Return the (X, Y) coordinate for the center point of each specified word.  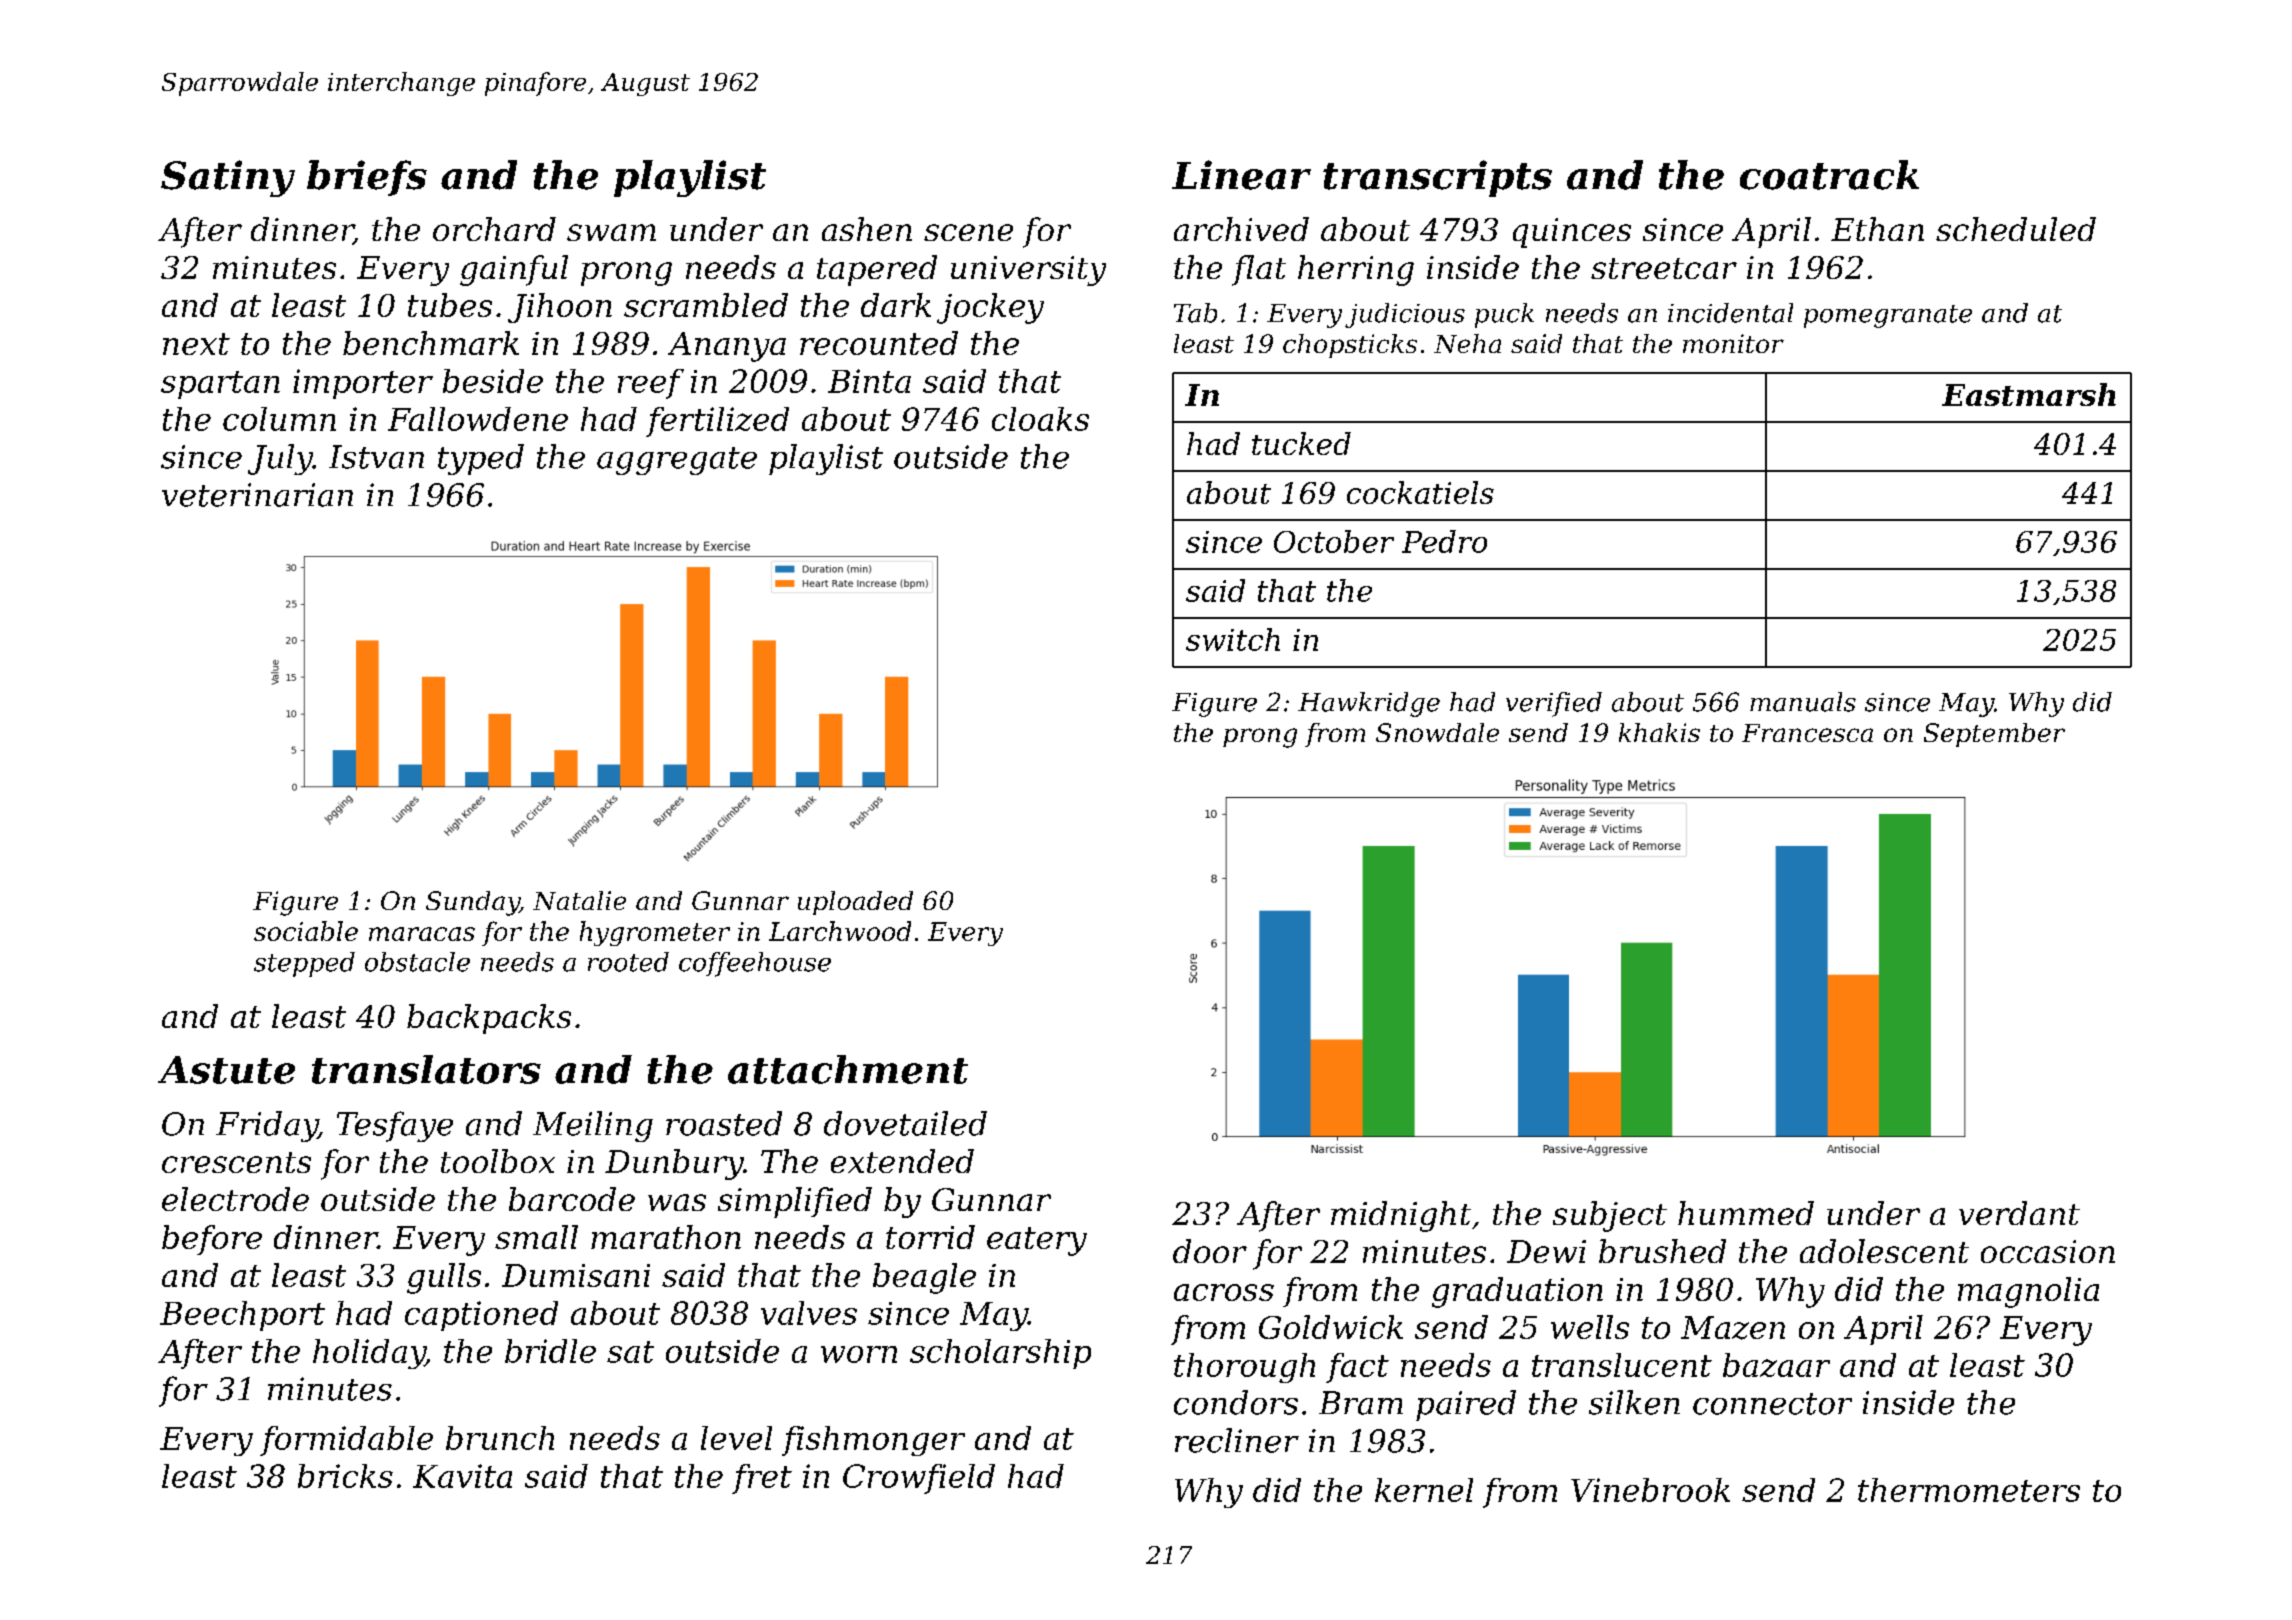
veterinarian (257, 495)
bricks (345, 1476)
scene (968, 232)
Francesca (1807, 733)
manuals (1803, 702)
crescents (236, 1162)
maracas (422, 934)
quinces (1572, 233)
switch (1233, 639)
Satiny (228, 178)
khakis (1659, 732)
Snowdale (1437, 732)
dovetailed (905, 1123)
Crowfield (919, 1479)
